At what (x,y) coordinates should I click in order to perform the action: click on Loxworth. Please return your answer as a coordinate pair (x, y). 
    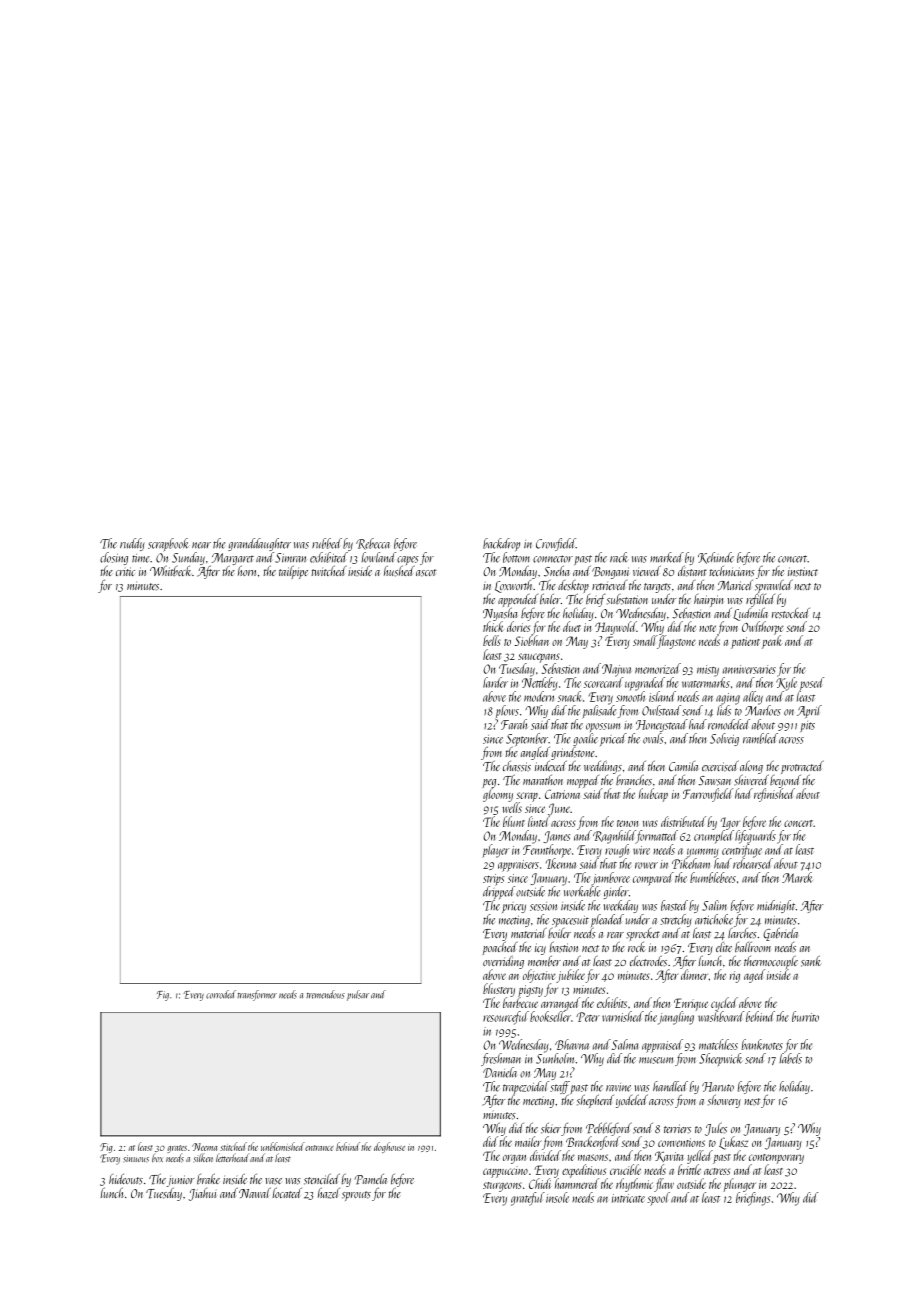
    Looking at the image, I should click on (513, 586).
